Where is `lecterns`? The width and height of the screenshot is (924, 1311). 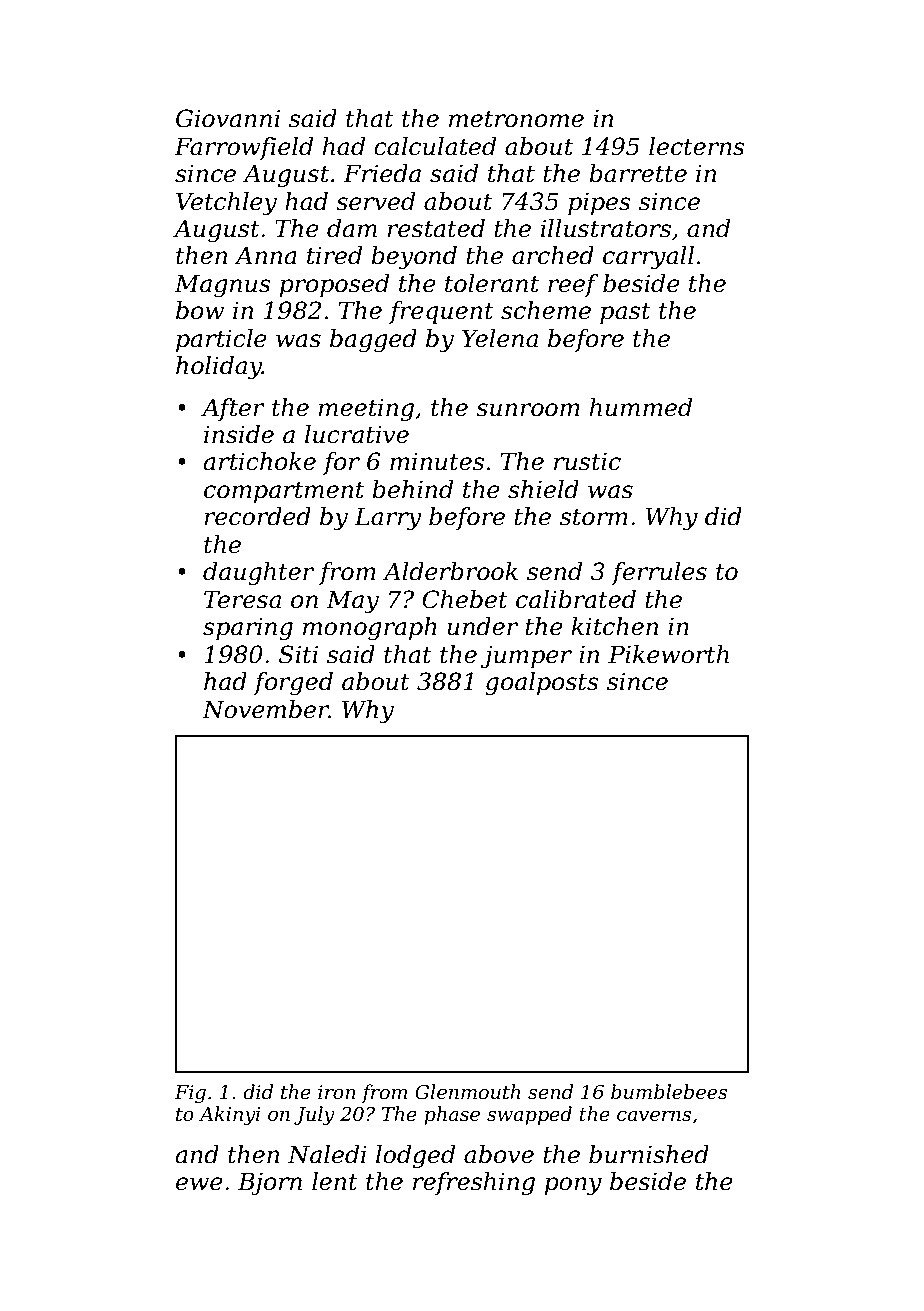
lecterns is located at coordinates (697, 146).
